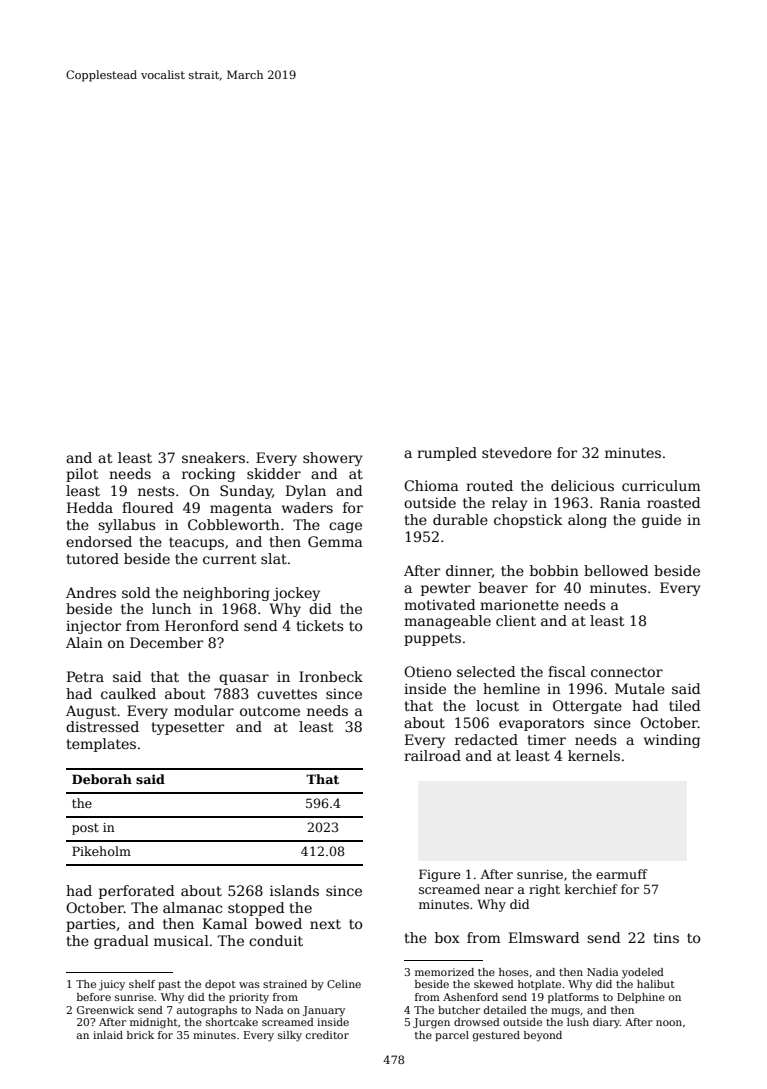 The height and width of the screenshot is (1089, 767). What do you see at coordinates (439, 875) in the screenshot?
I see `Figure` at bounding box center [439, 875].
